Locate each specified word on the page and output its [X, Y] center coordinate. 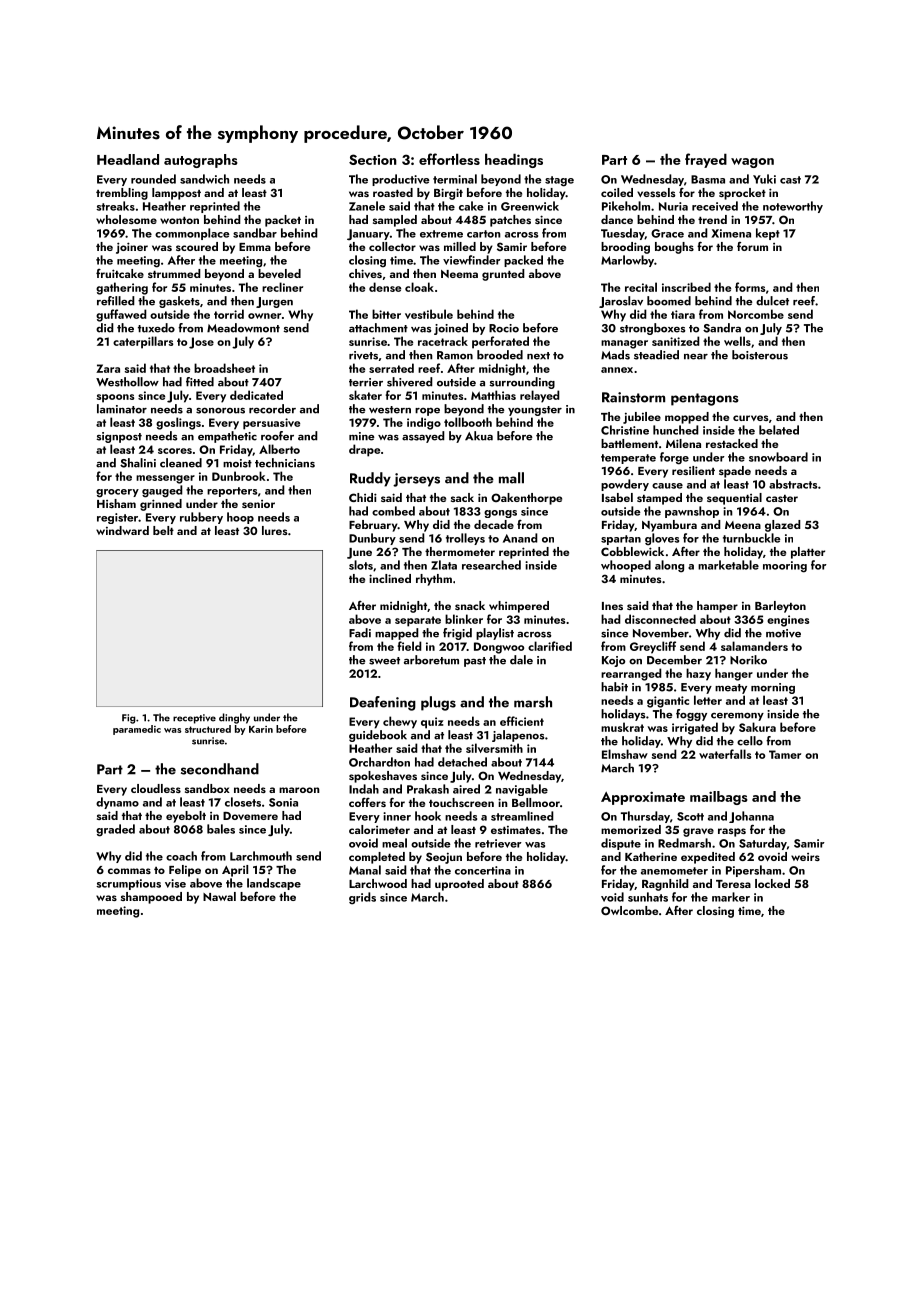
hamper [717, 607]
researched [491, 565]
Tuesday [623, 234]
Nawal [219, 896]
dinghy [234, 718]
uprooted [459, 885]
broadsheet [224, 368]
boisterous [760, 355]
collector [392, 246]
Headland [128, 159]
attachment [378, 328]
